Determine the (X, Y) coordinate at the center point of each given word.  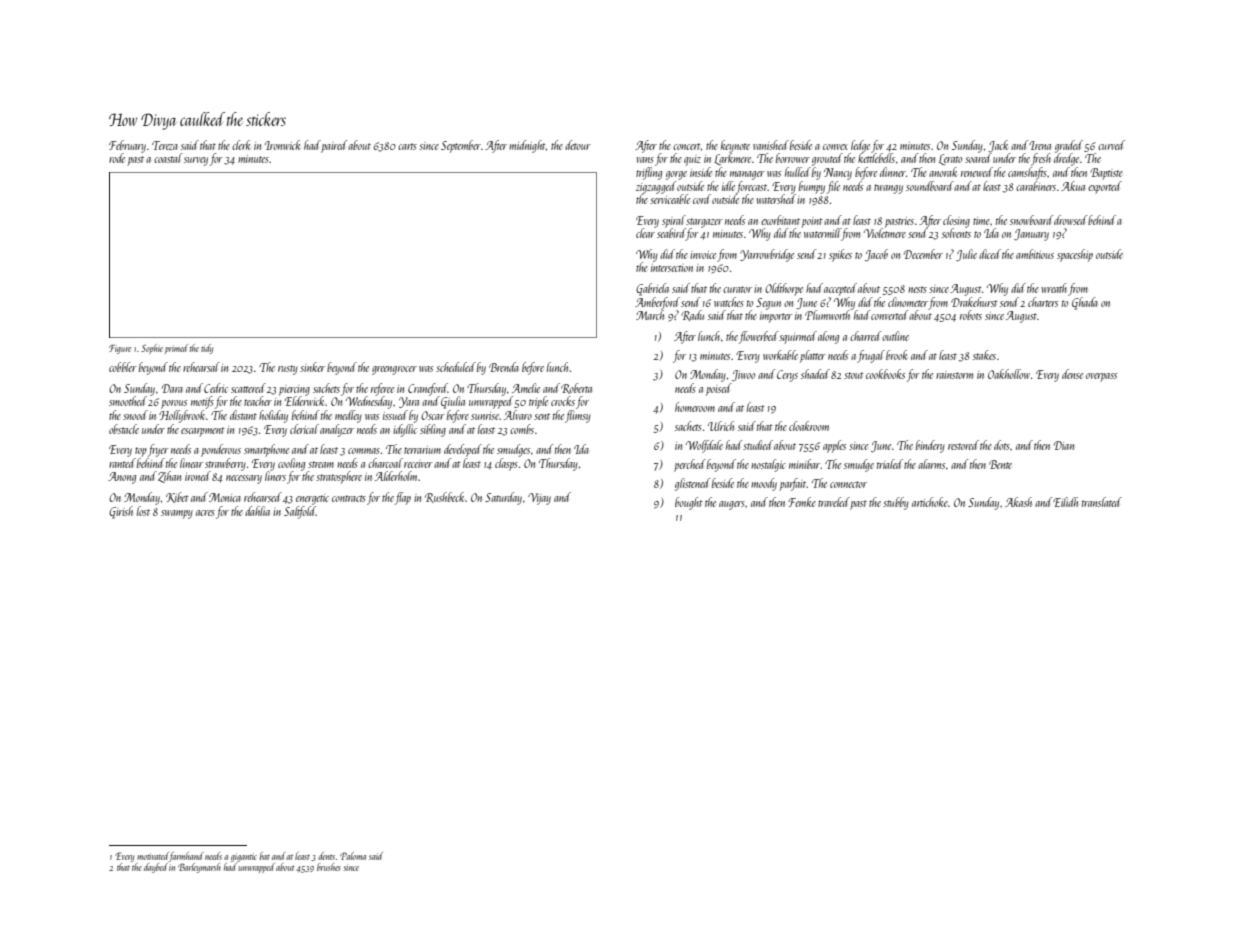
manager (747, 175)
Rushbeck (444, 497)
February (127, 146)
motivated (153, 856)
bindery (930, 446)
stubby (896, 503)
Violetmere (885, 233)
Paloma (353, 856)
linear (191, 463)
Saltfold (300, 512)
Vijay (539, 499)
